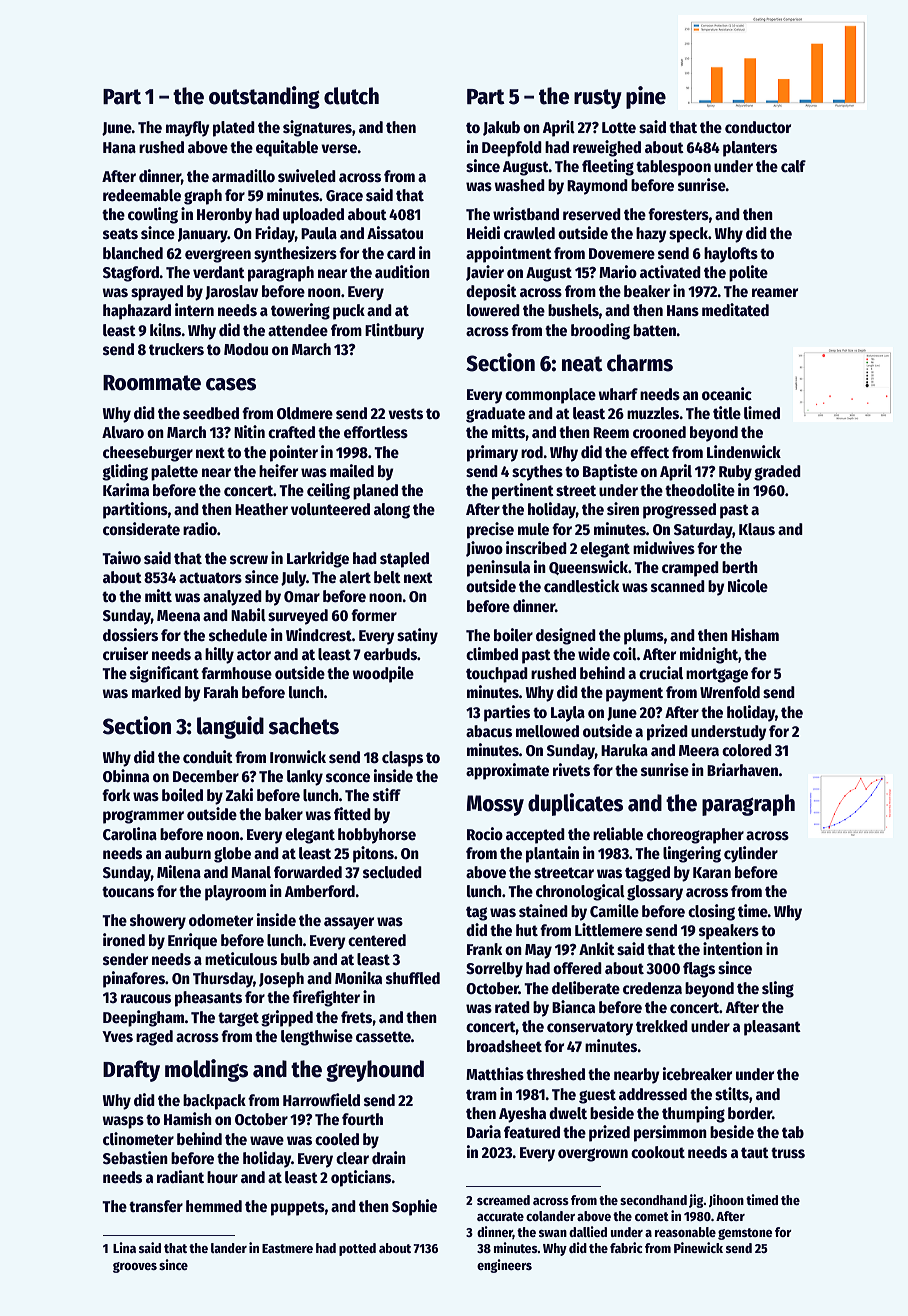 The height and width of the page is (1316, 908). I want to click on Haruka, so click(624, 750).
